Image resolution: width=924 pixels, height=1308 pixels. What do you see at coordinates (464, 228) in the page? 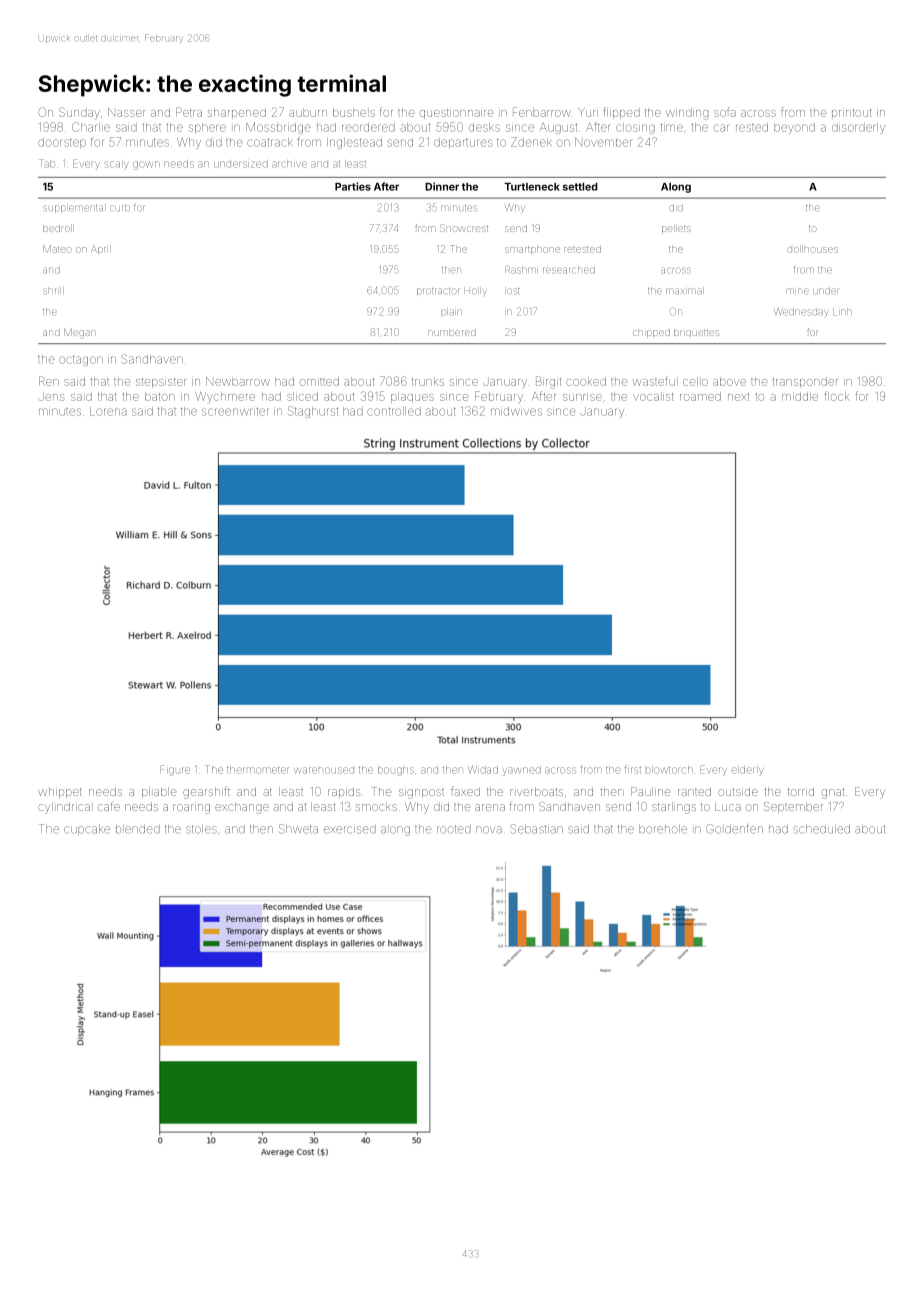
I see `Snowcrest` at bounding box center [464, 228].
